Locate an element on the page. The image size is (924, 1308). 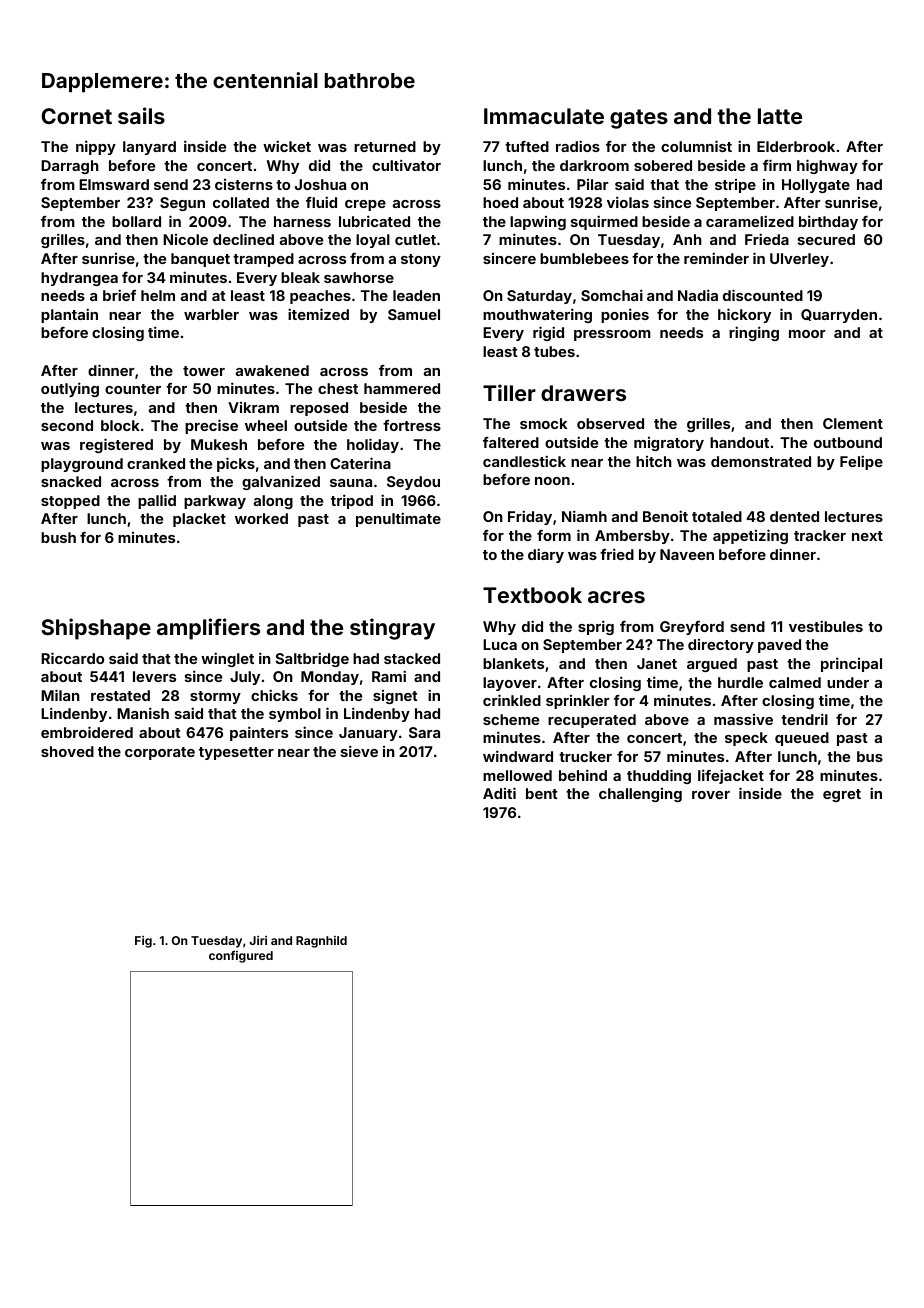
tramped is located at coordinates (263, 260).
